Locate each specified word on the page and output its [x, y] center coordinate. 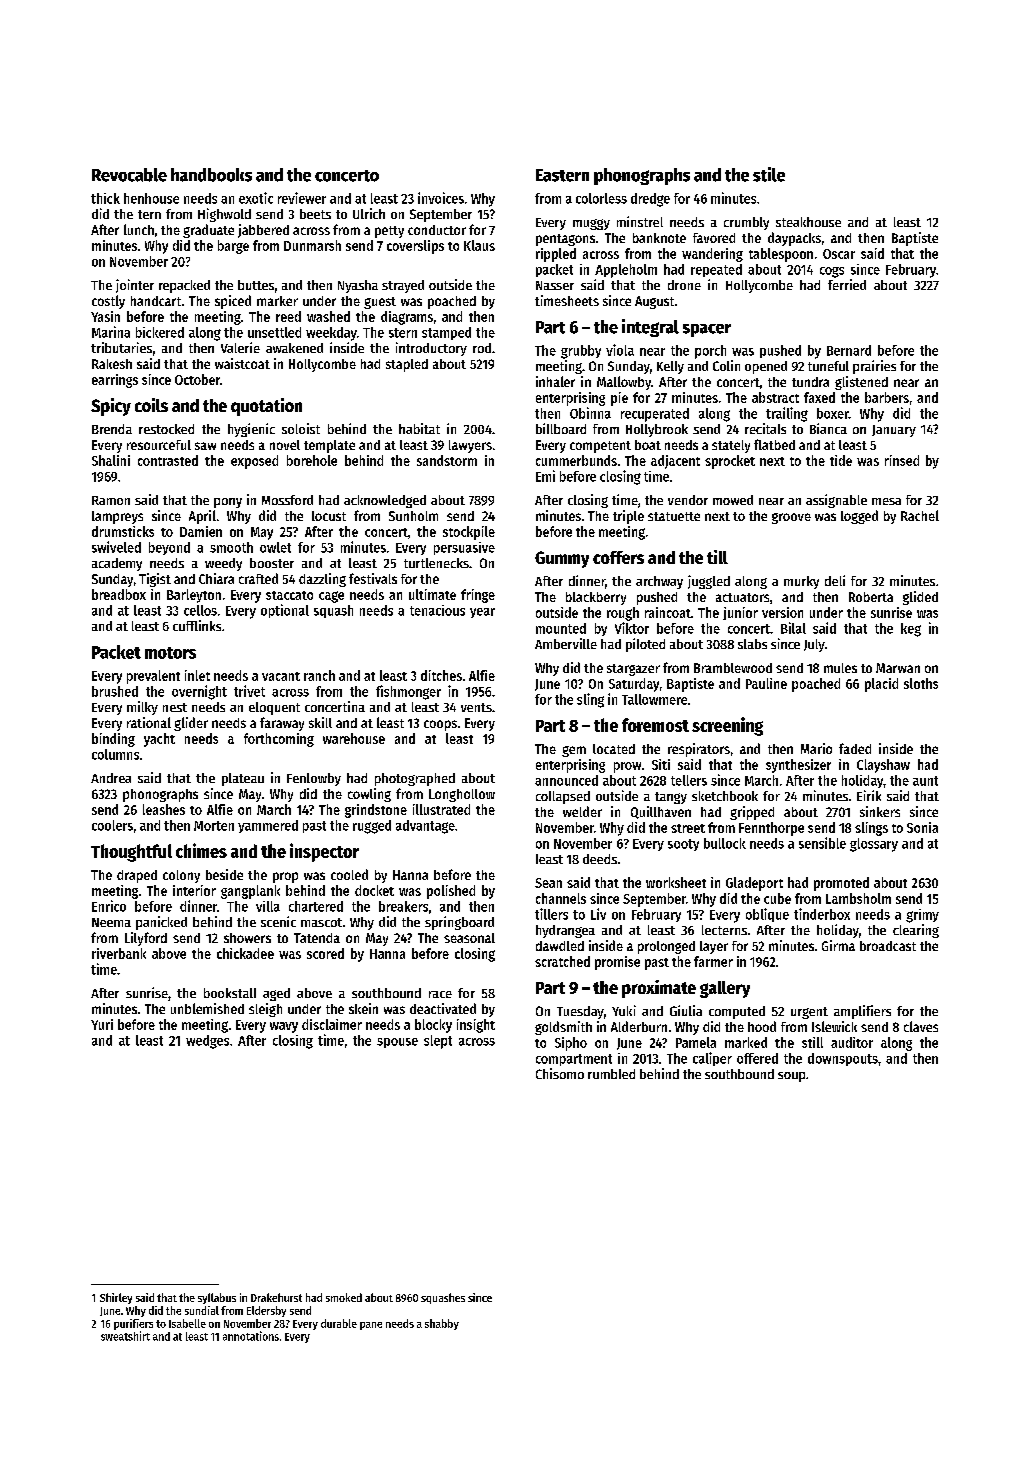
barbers [887, 397]
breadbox [119, 594]
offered [757, 1058]
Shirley [116, 1298]
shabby [442, 1324]
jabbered [263, 231]
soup [791, 1077]
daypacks [794, 239]
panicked [161, 923]
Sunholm [413, 516]
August [654, 302]
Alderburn [639, 1026]
